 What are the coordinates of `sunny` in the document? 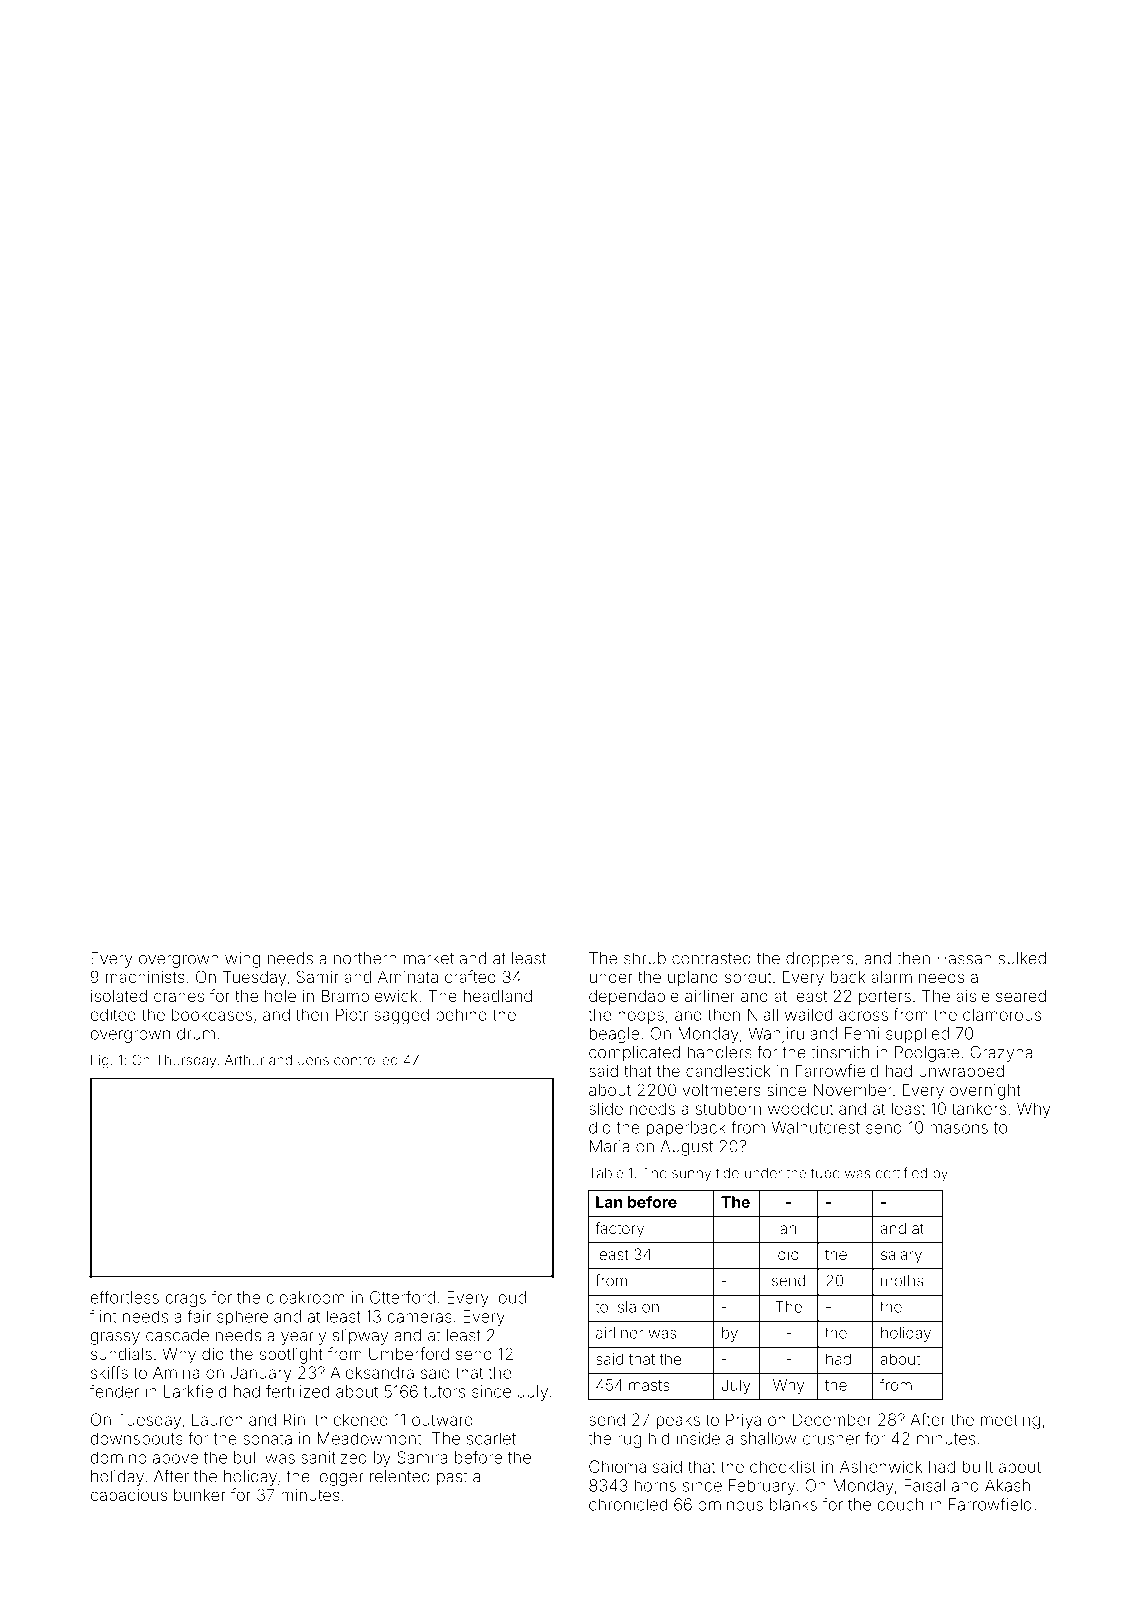 It's located at (691, 1175).
